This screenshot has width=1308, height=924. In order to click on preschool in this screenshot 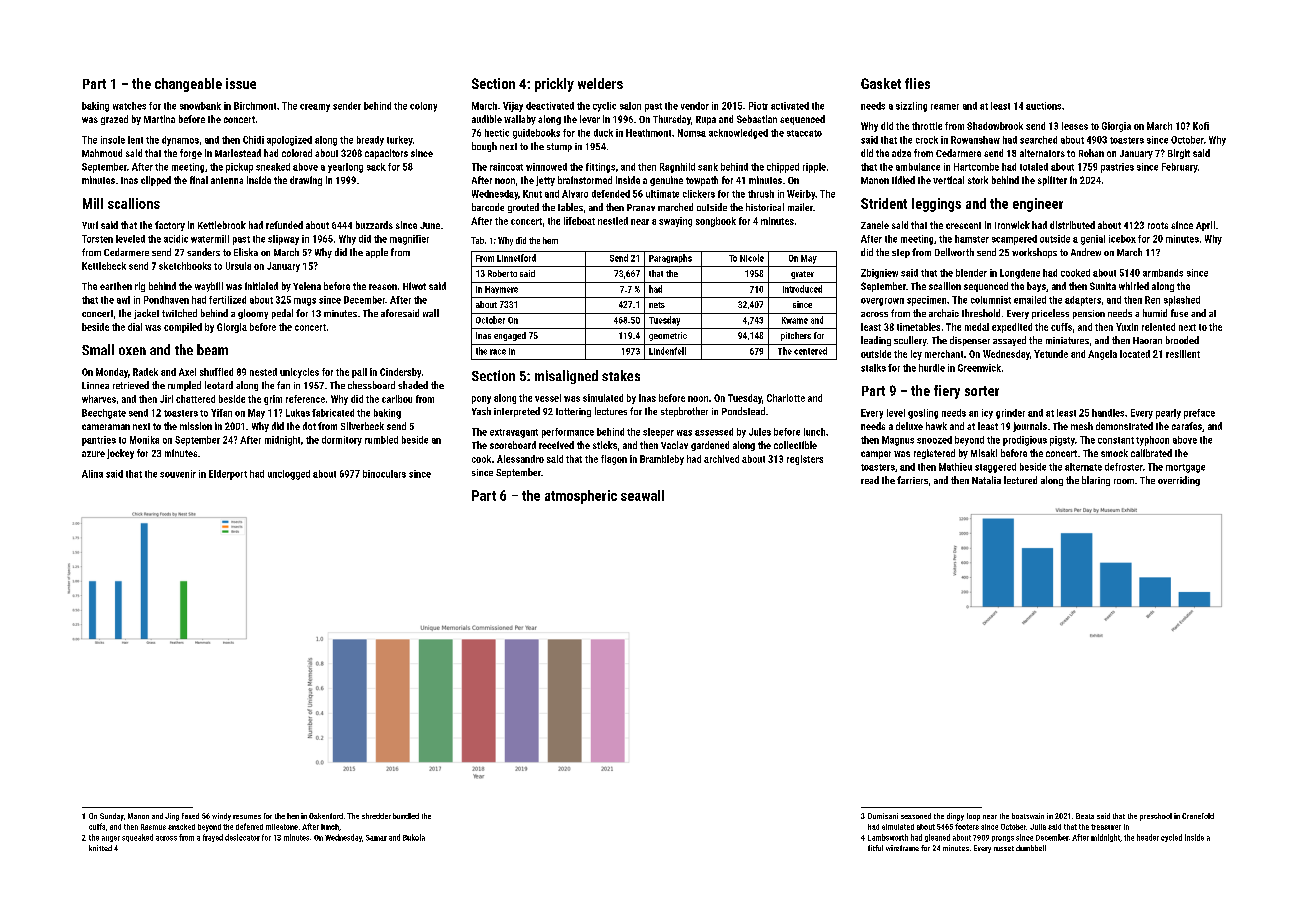, I will do `click(1156, 817)`.
